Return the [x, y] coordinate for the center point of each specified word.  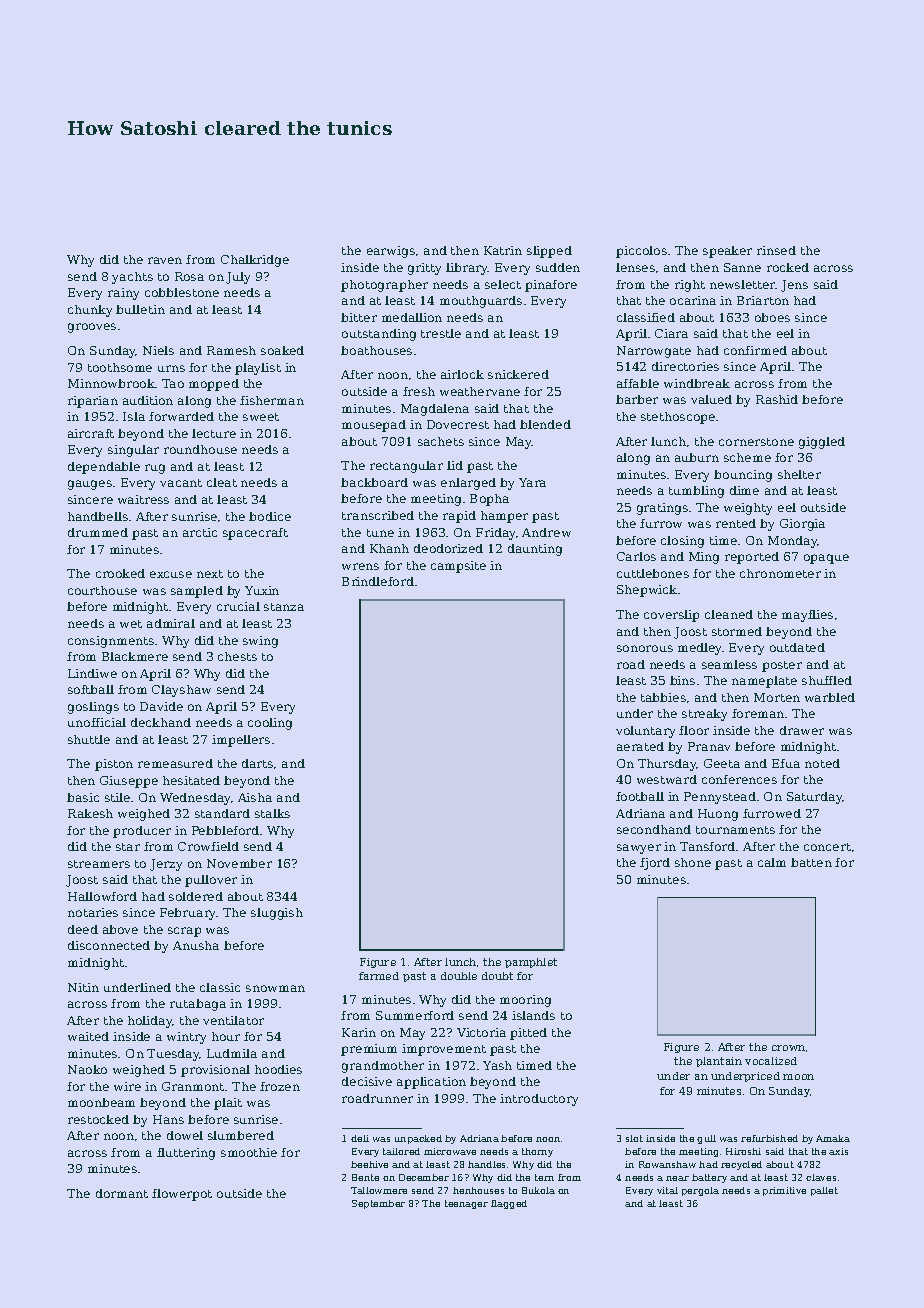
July [238, 278]
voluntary [645, 732]
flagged [509, 1204]
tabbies [663, 697]
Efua [786, 763]
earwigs [391, 252]
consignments [111, 642]
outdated [797, 647]
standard [222, 813]
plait [228, 1104]
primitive [784, 1191]
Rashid [777, 399]
